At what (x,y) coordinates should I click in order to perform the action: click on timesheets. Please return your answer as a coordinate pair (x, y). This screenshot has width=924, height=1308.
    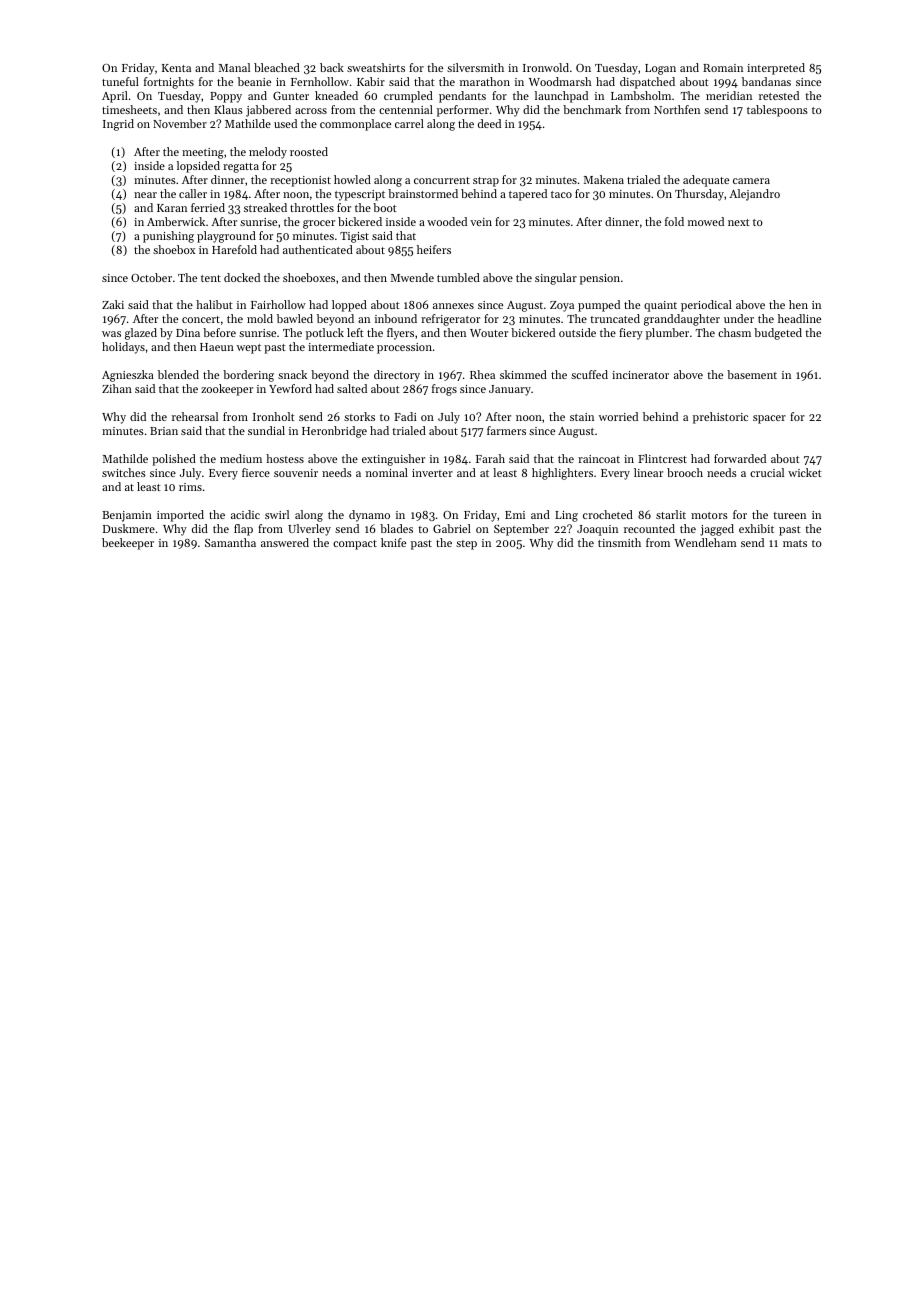
    Looking at the image, I should click on (129, 109).
